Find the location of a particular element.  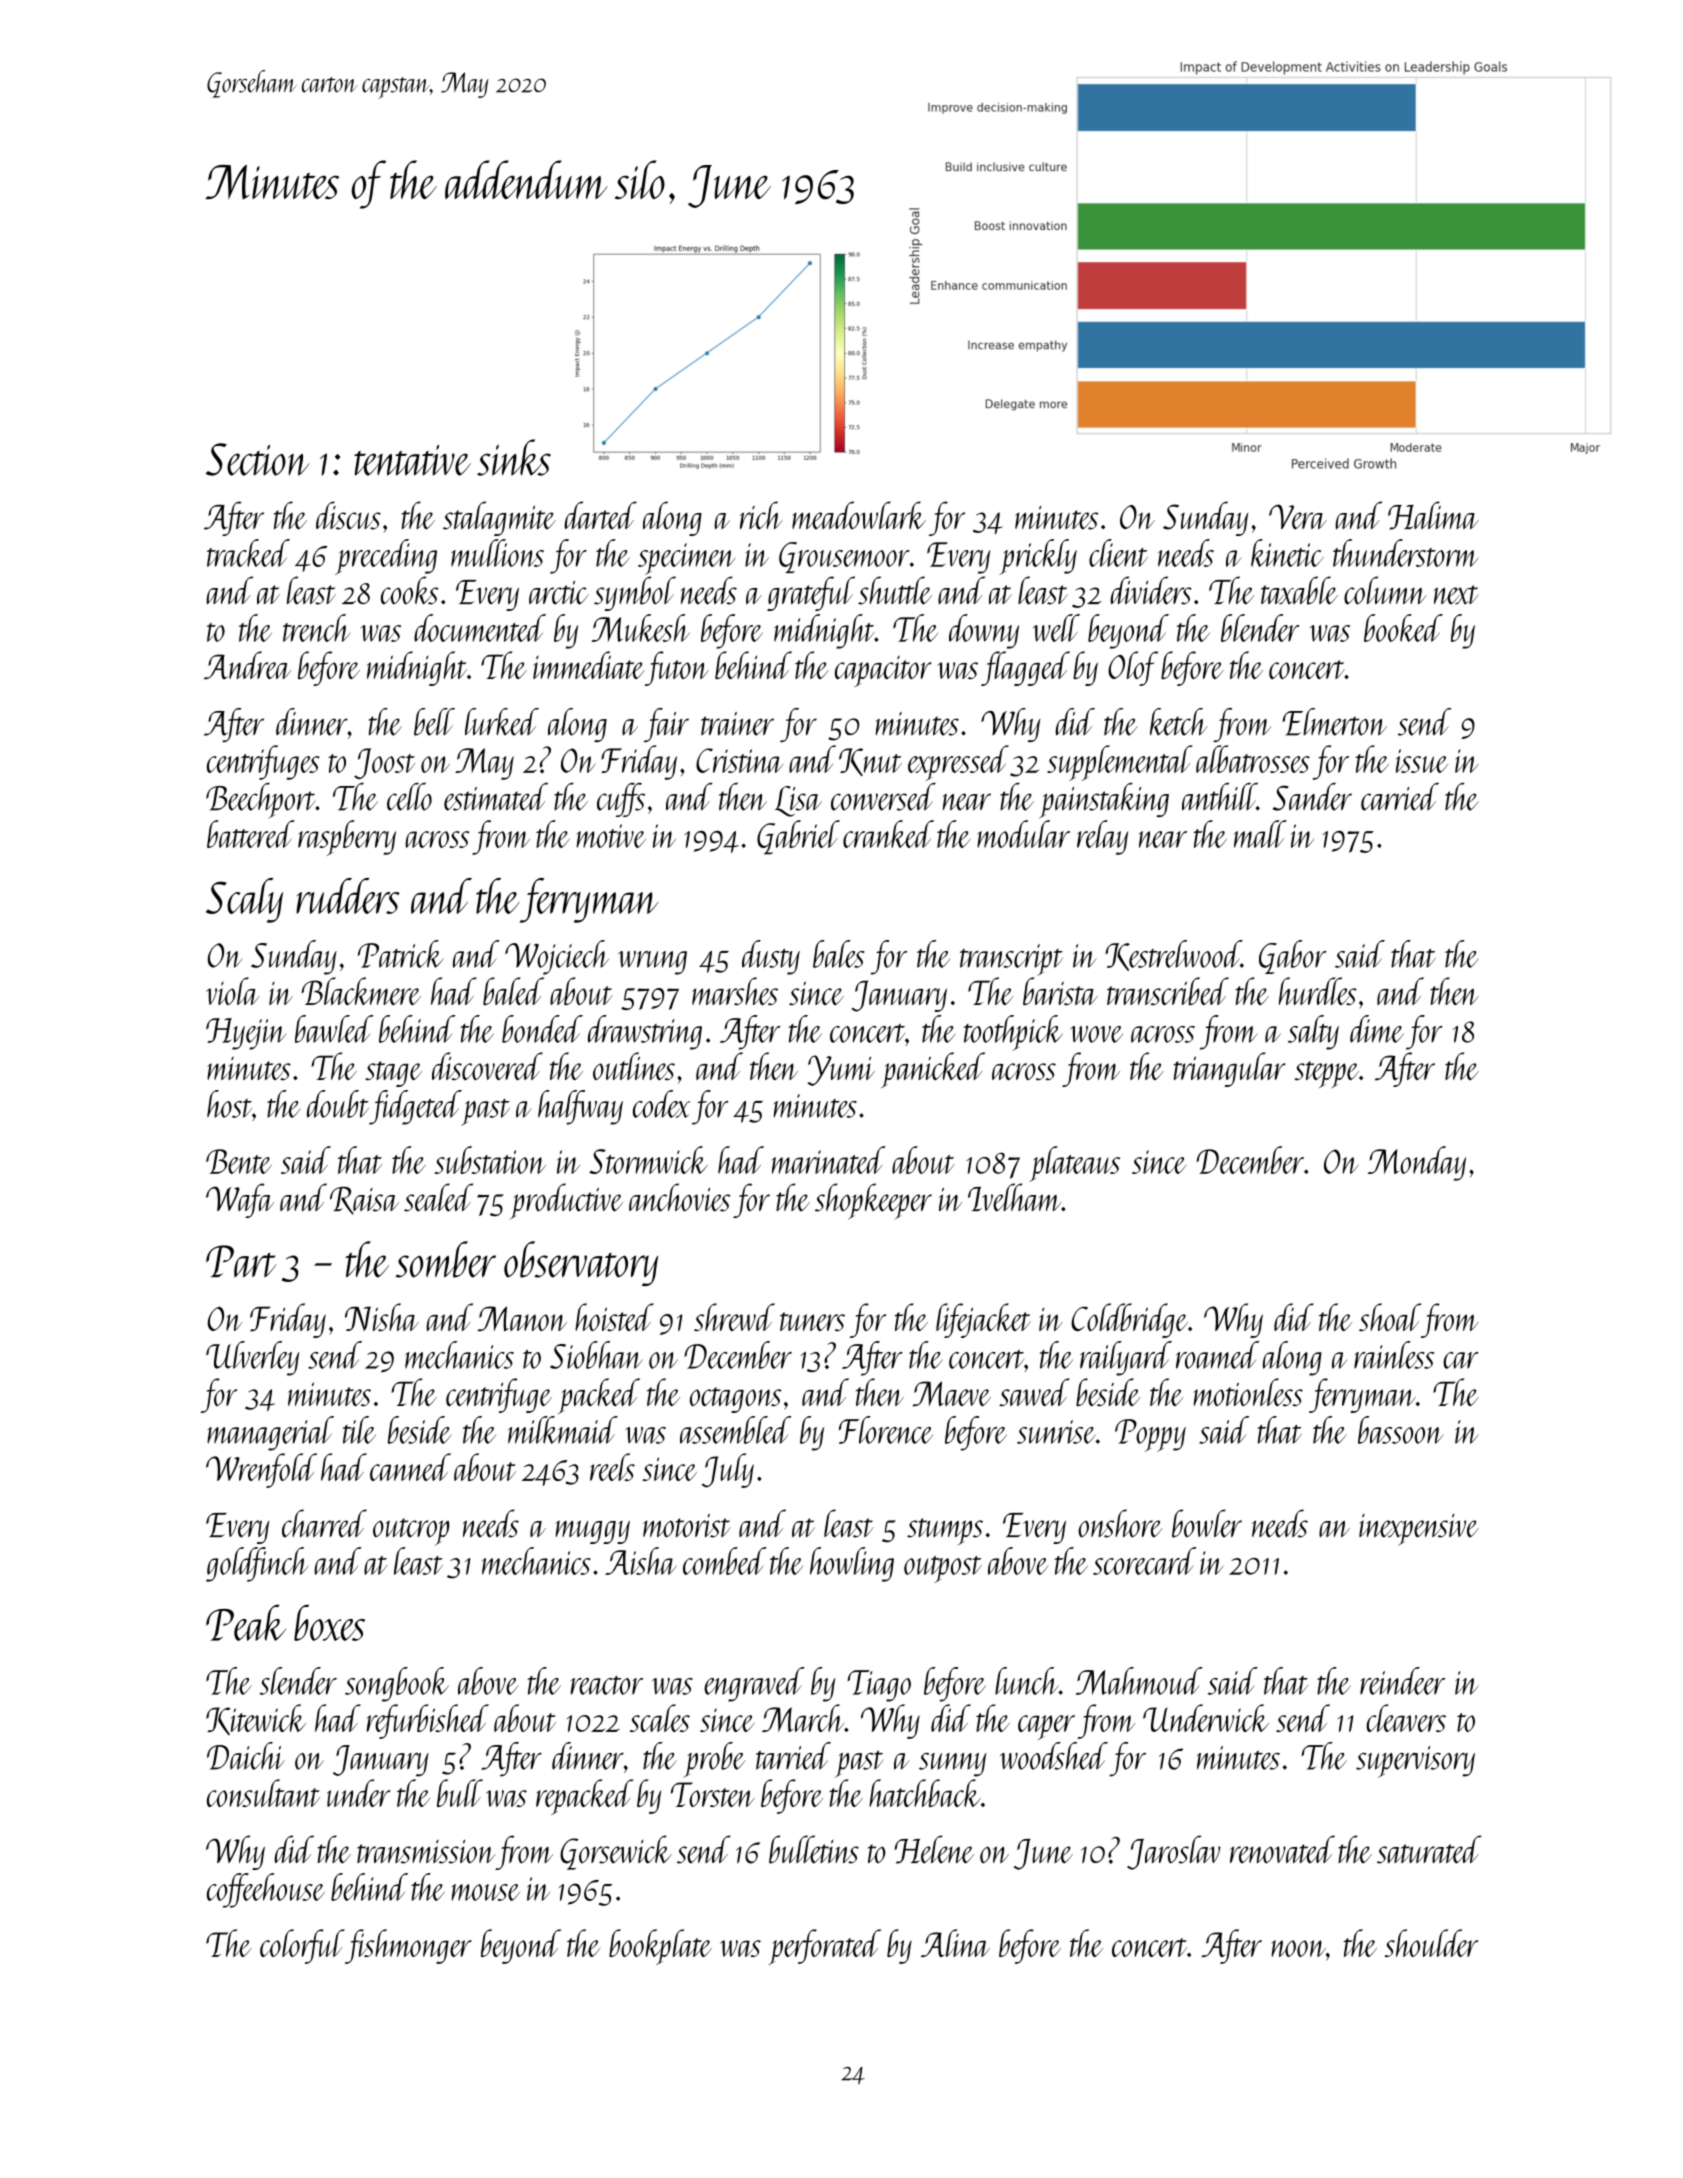

roamed is located at coordinates (1217, 1355).
